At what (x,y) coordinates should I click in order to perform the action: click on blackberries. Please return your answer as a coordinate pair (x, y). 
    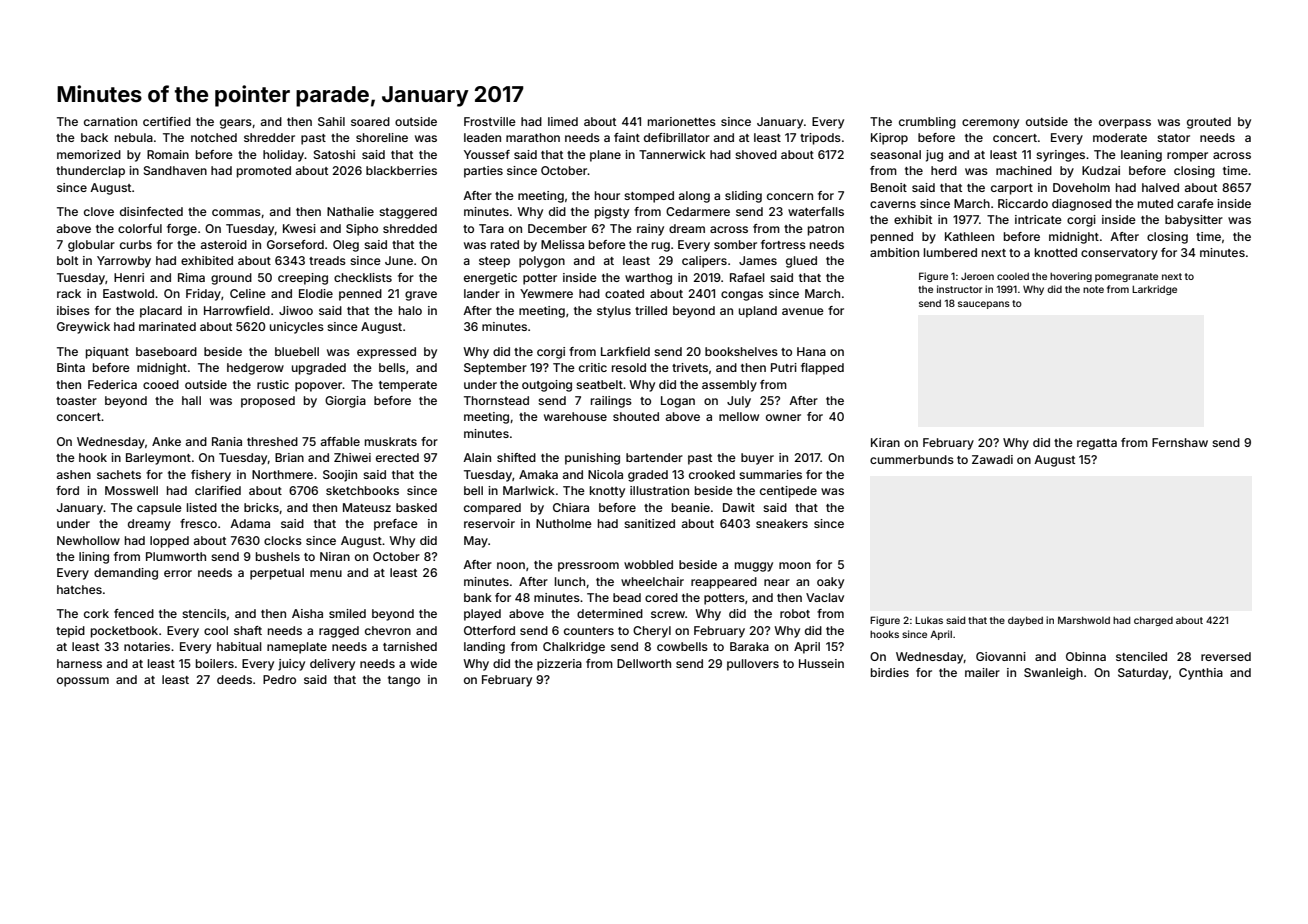
    Looking at the image, I should click on (401, 170).
